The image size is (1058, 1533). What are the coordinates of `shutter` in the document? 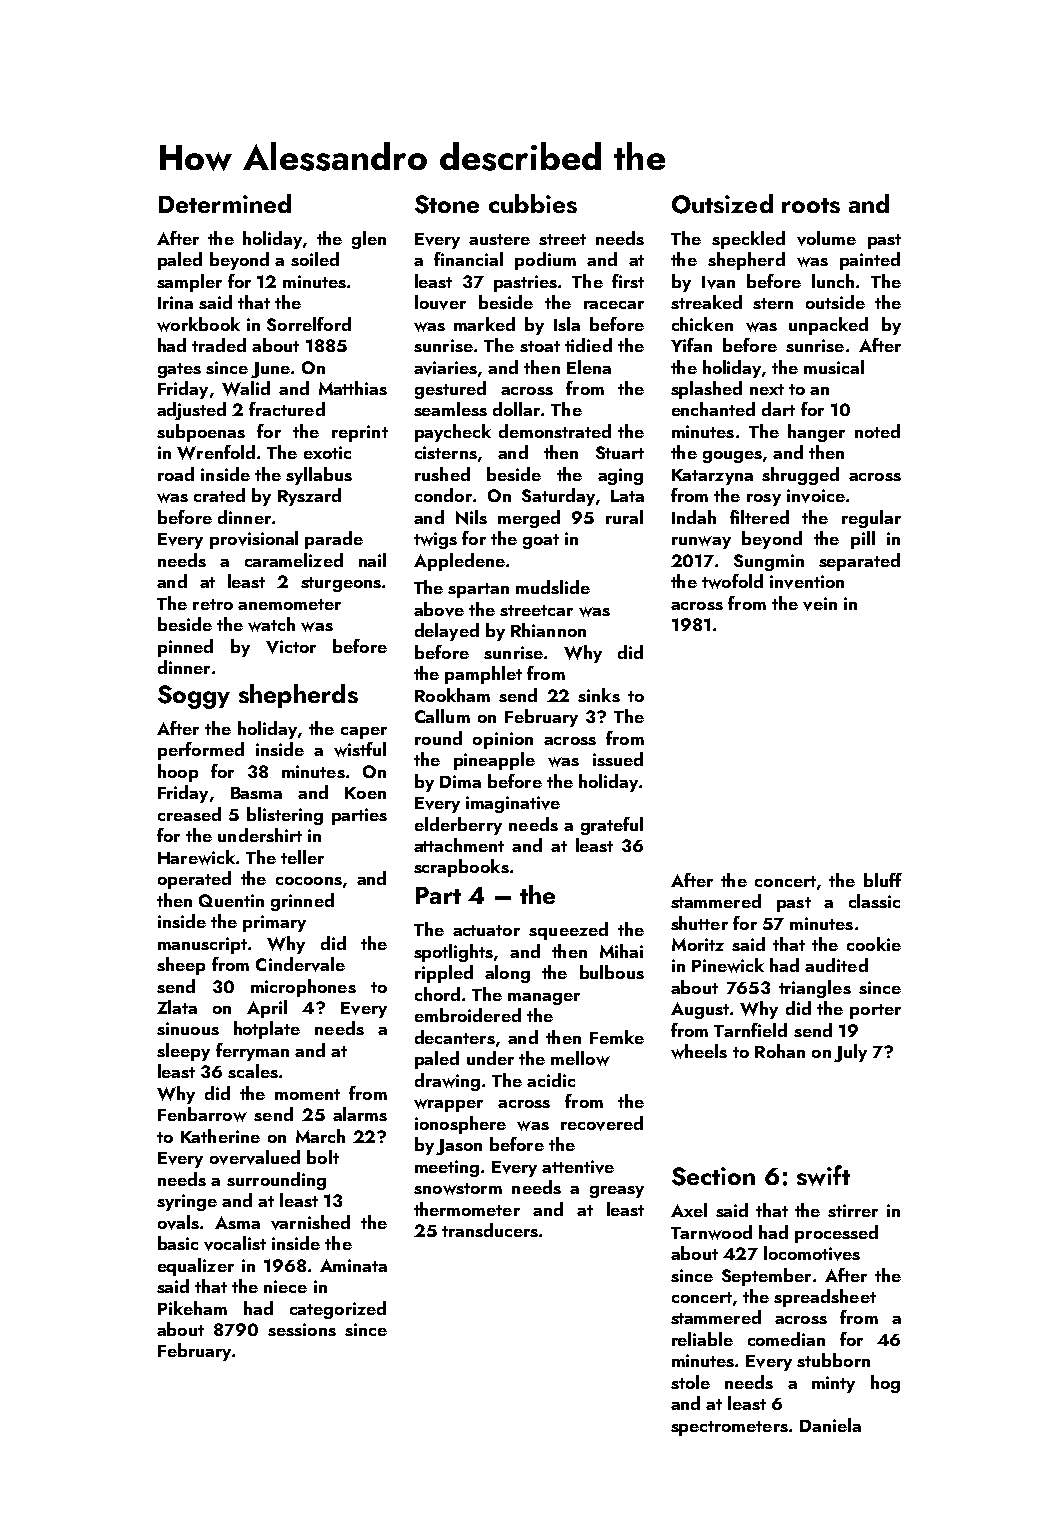 It's located at (699, 923).
